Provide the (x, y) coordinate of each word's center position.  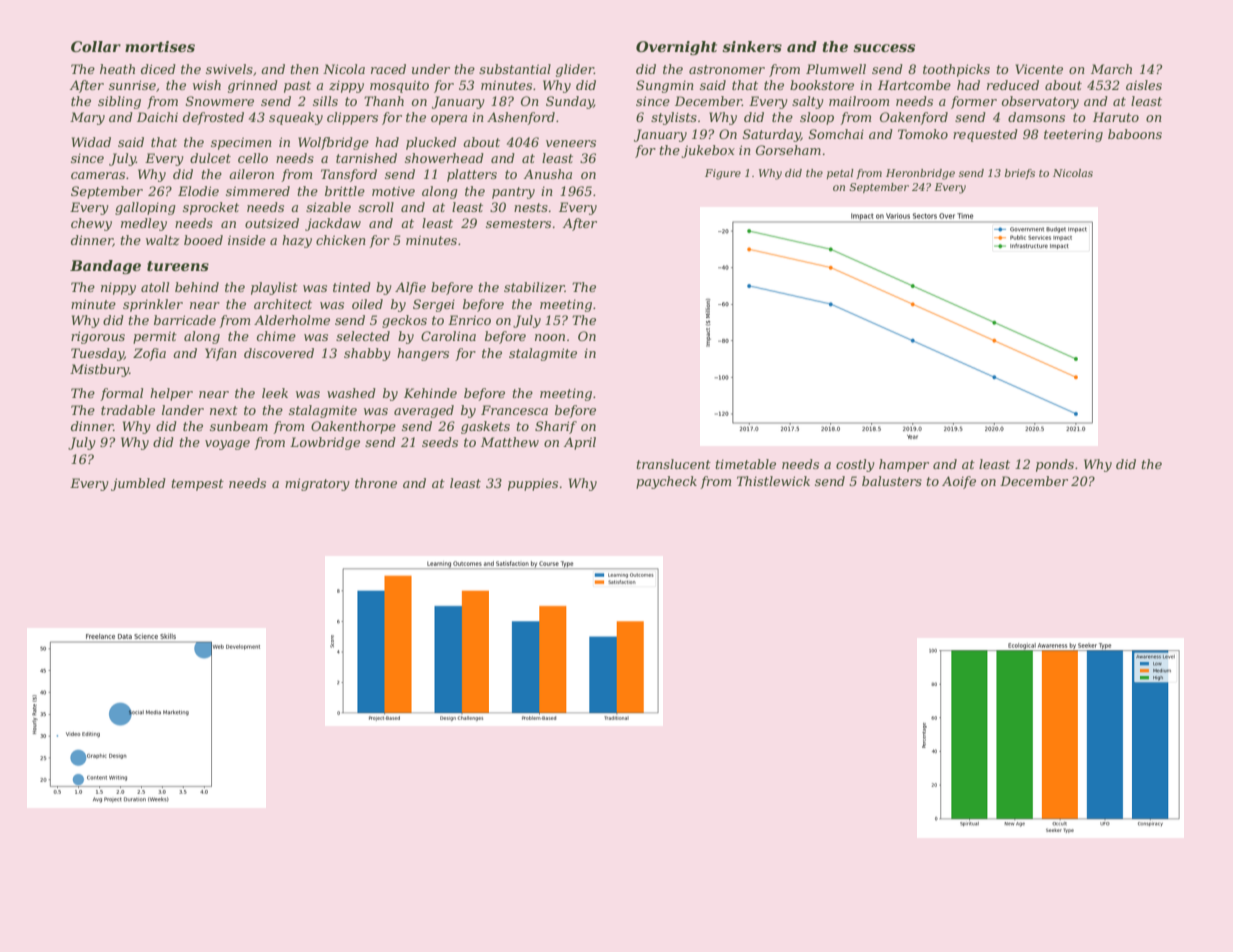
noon (550, 337)
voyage (227, 445)
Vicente (1039, 69)
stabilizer (534, 287)
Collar (96, 46)
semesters (518, 223)
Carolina (448, 336)
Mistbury (99, 370)
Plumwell (836, 69)
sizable (328, 207)
